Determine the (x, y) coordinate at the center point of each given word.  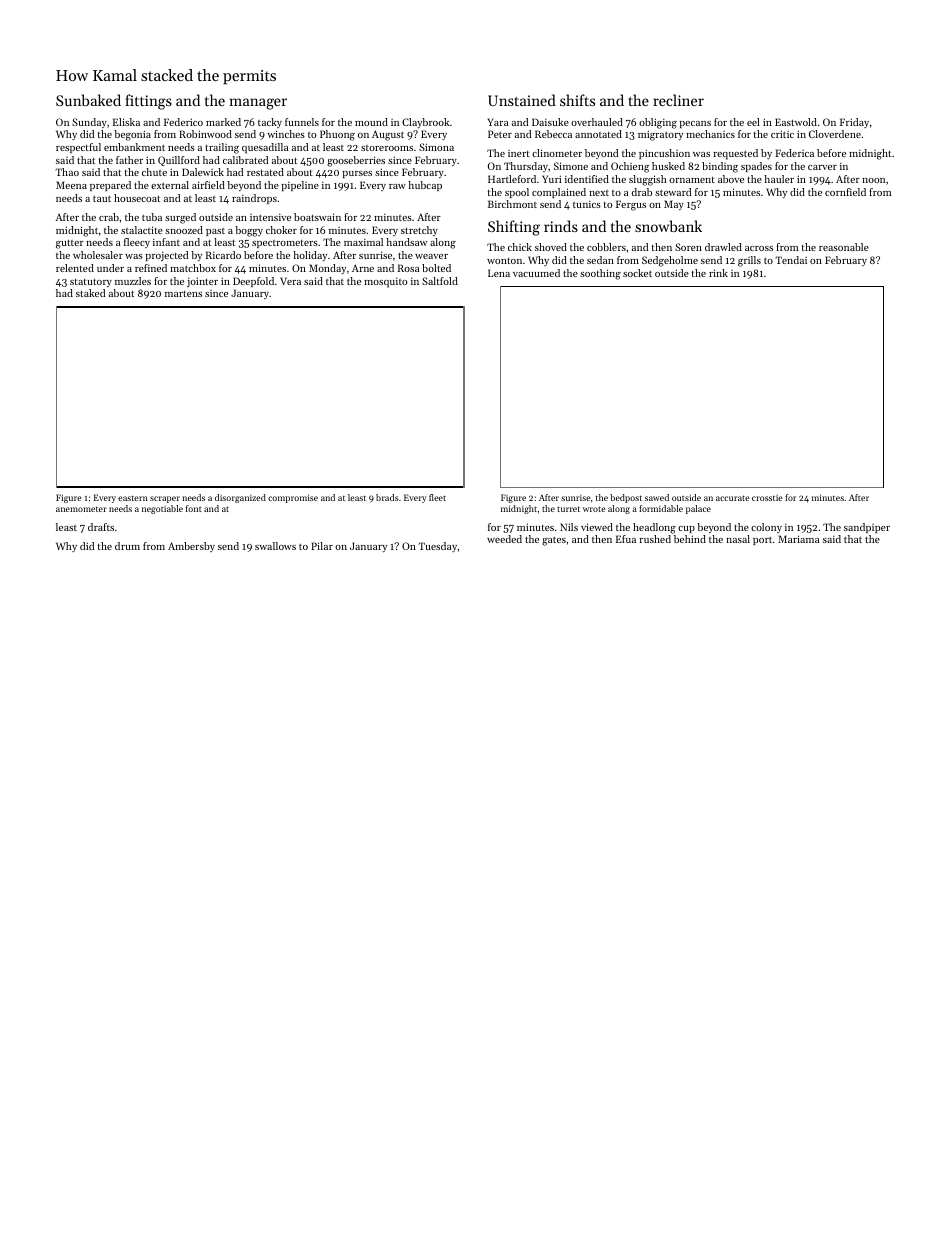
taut (102, 198)
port (762, 540)
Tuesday (438, 547)
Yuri (552, 179)
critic (782, 134)
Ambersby (191, 547)
